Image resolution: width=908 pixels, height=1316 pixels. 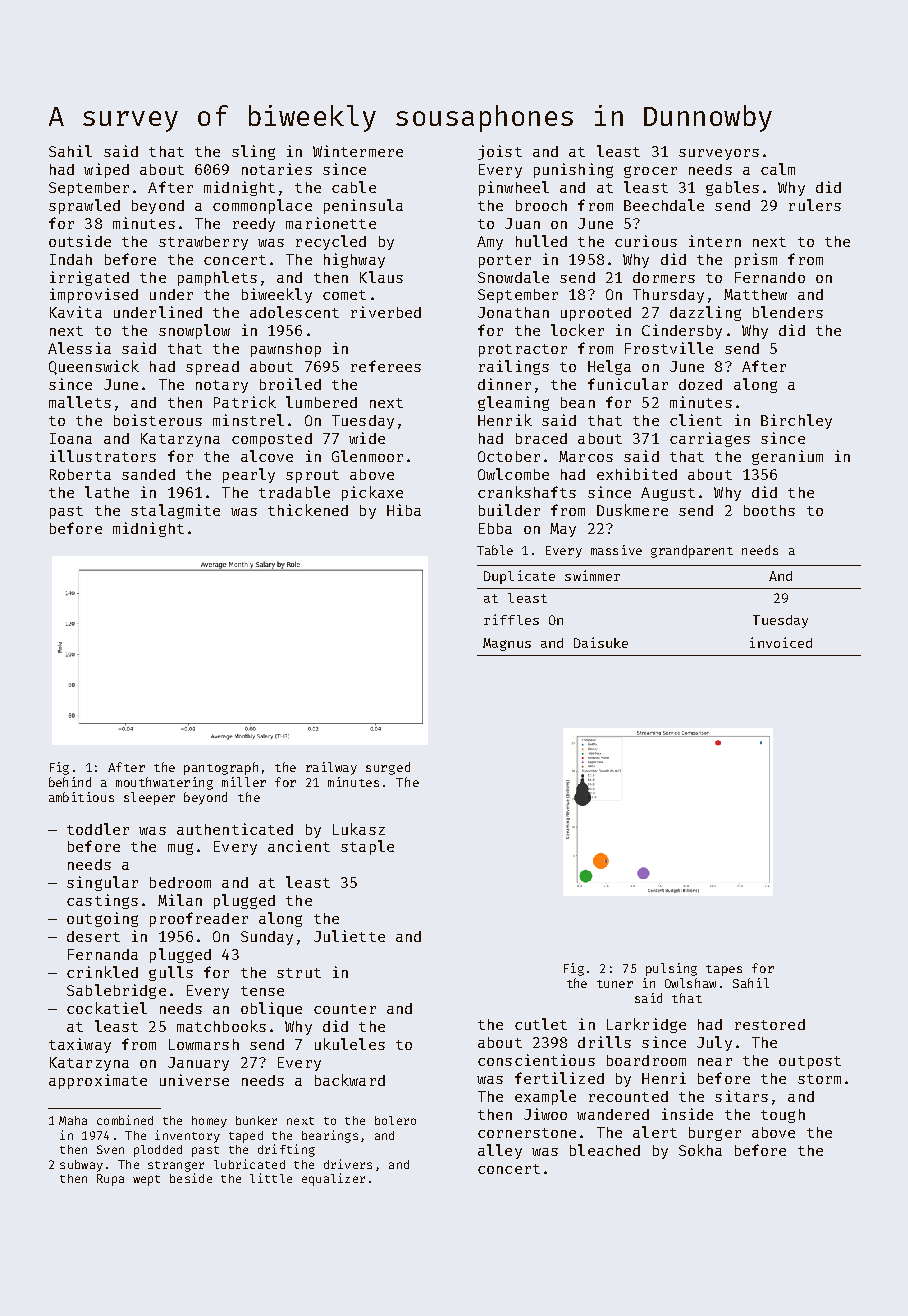 What do you see at coordinates (79, 348) in the document?
I see `Alessia` at bounding box center [79, 348].
